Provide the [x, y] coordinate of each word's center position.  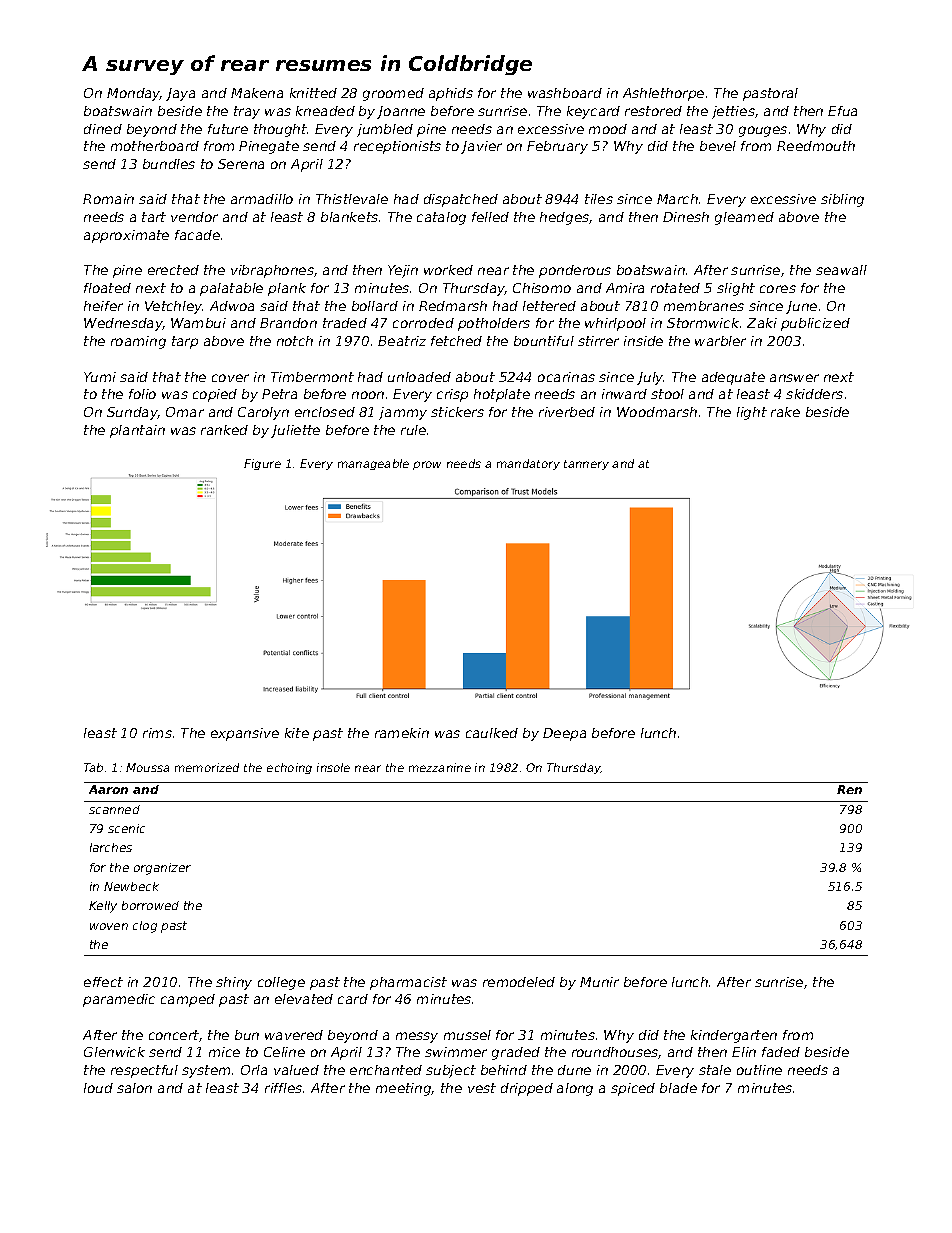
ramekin [402, 733]
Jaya [180, 94]
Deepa [564, 734]
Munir [599, 982]
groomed [393, 94]
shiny [234, 983]
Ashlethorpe [663, 94]
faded [781, 1052]
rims [157, 733]
